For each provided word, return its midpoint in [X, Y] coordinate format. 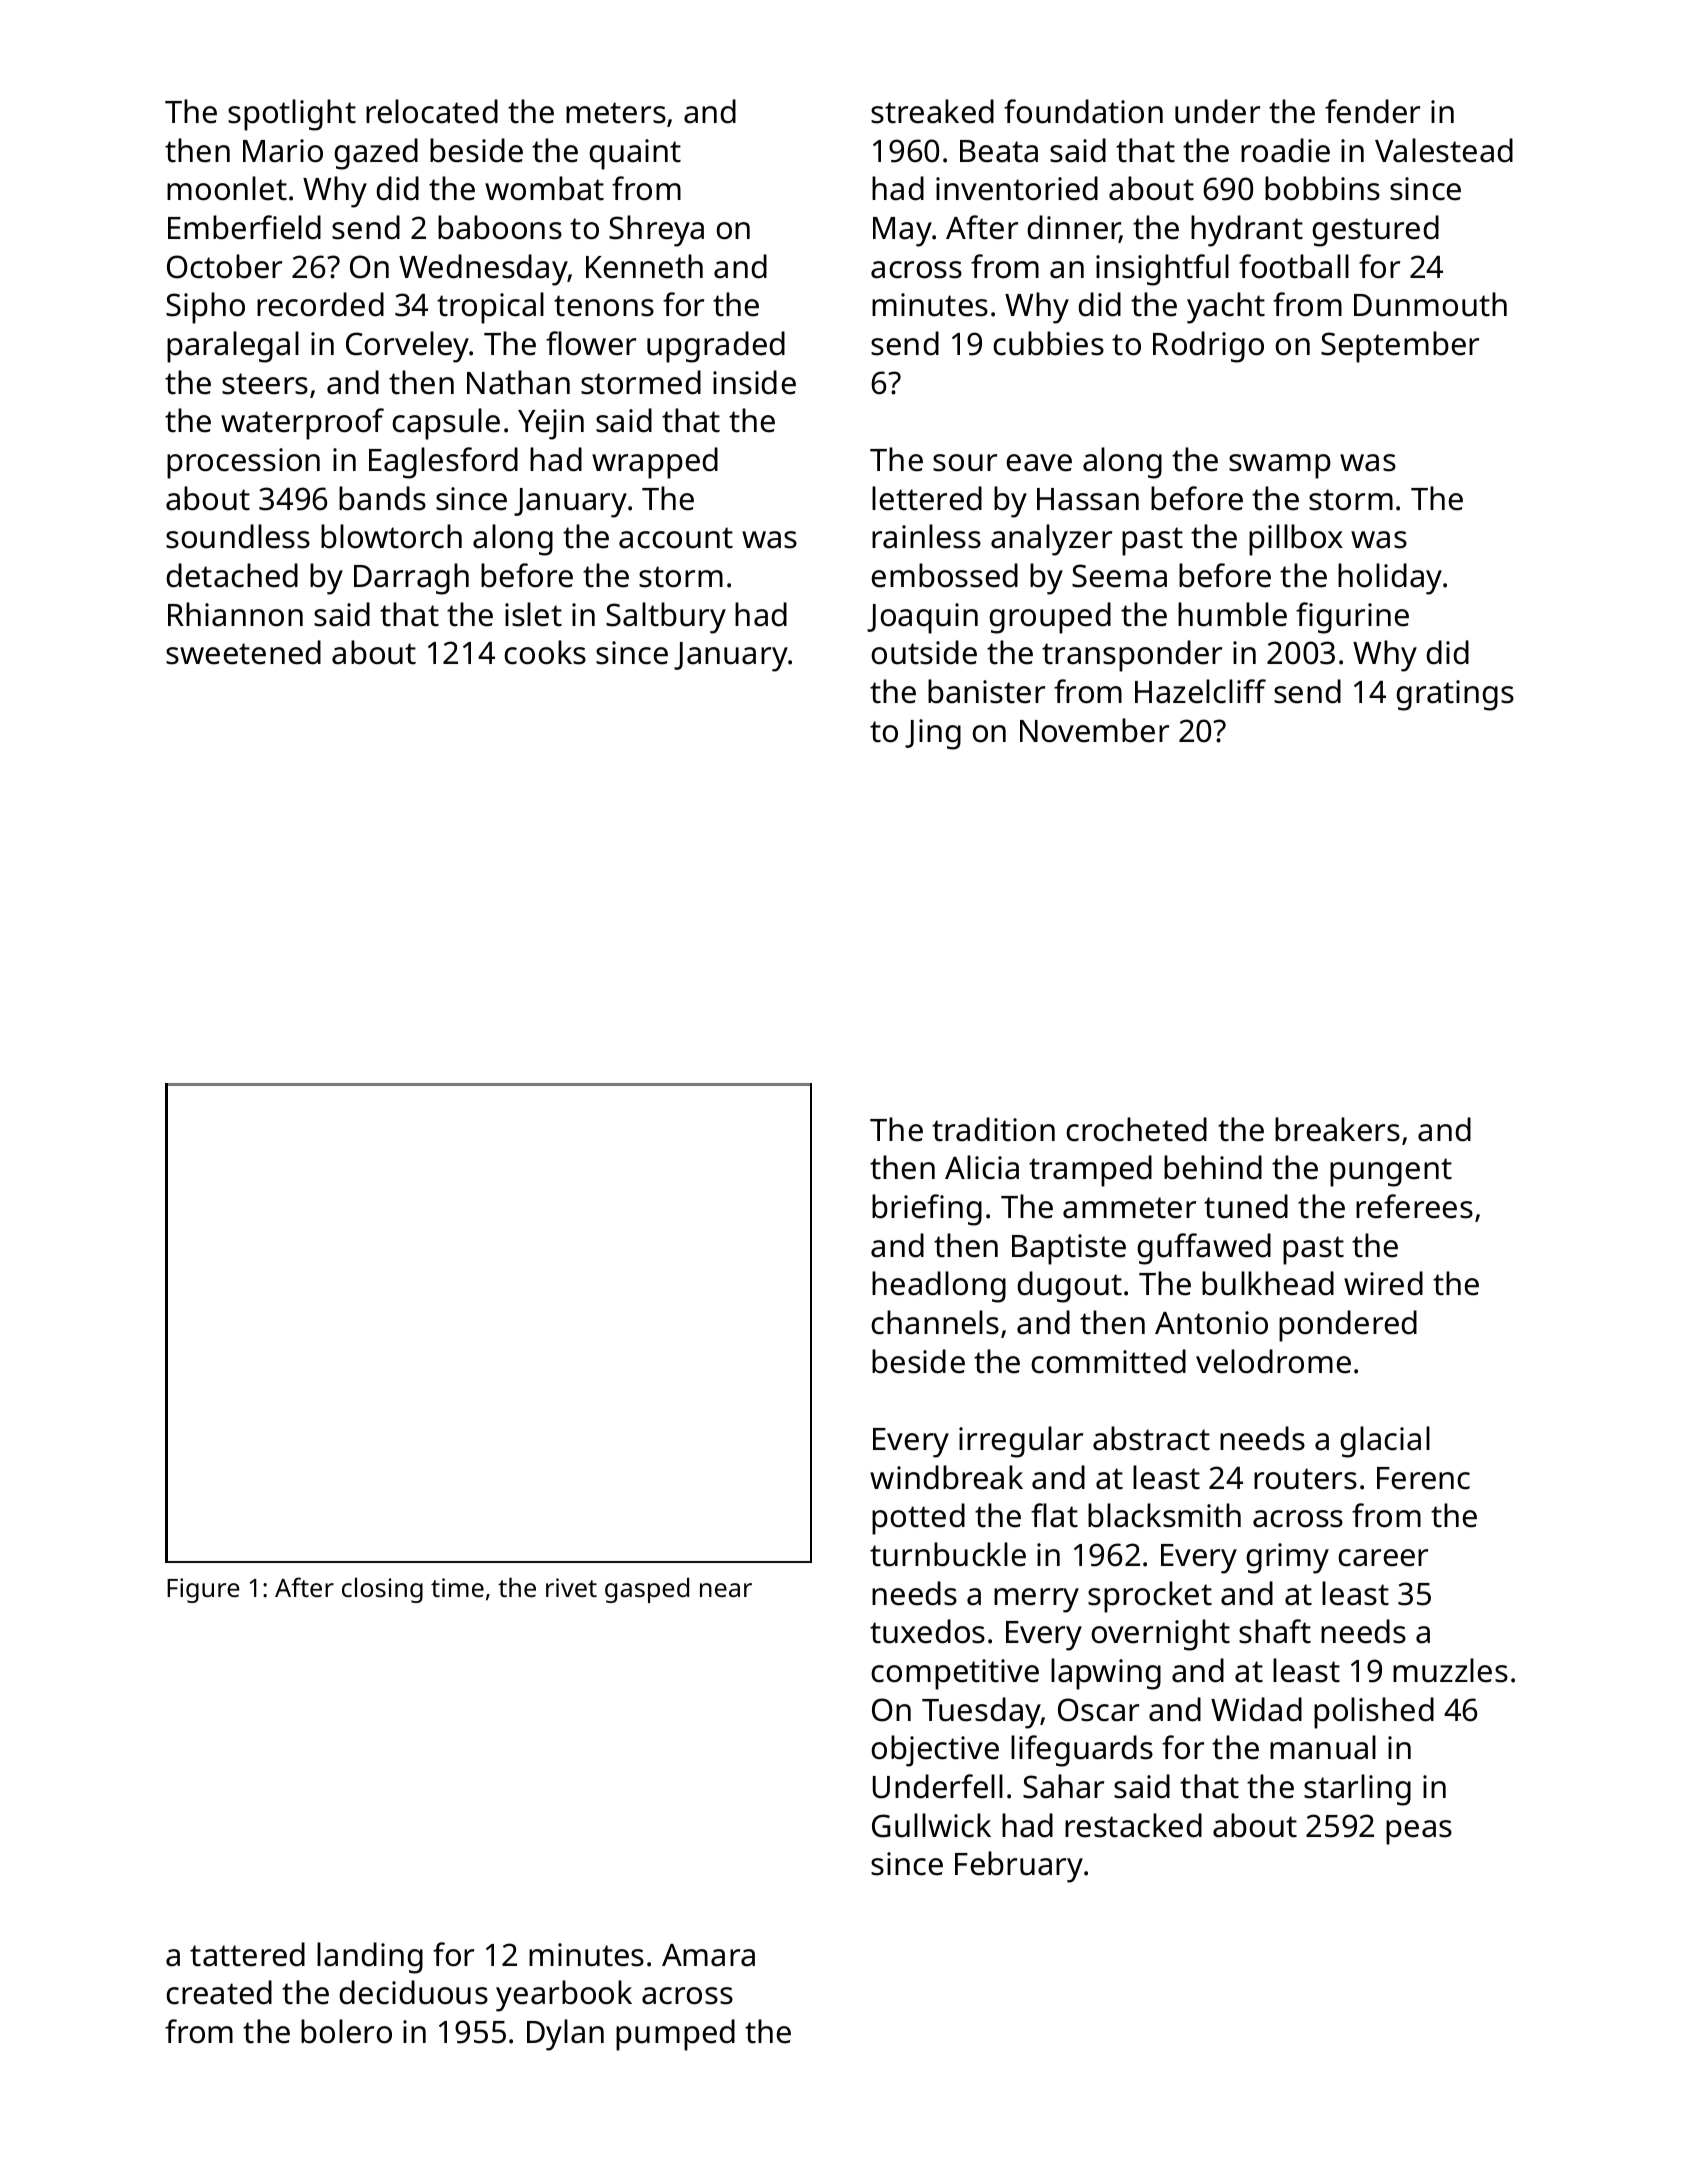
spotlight [292, 115]
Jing [933, 734]
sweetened [243, 652]
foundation [1083, 111]
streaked [932, 111]
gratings [1455, 695]
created [219, 1992]
